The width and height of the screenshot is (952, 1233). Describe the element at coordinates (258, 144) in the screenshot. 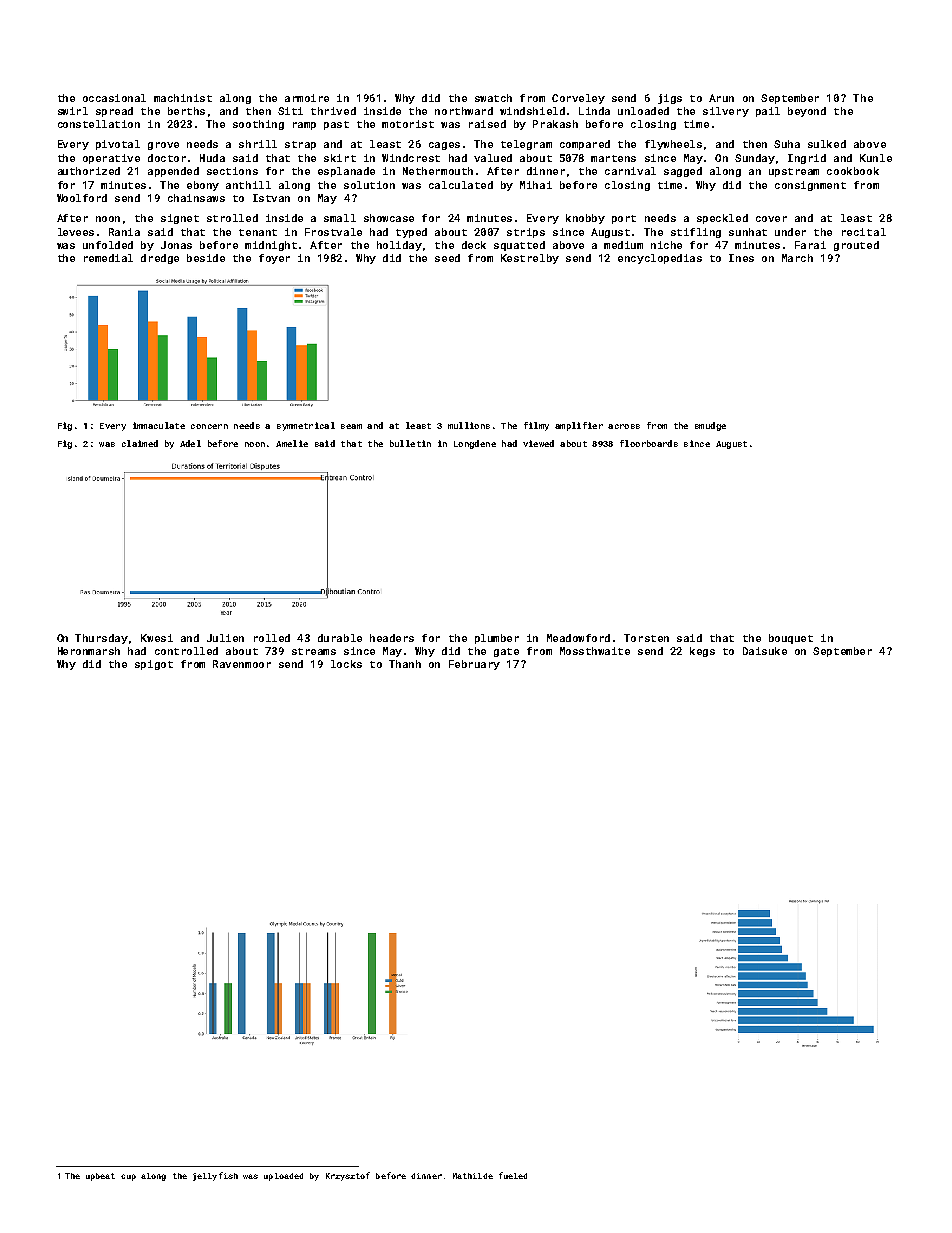

I see `shrill` at that location.
